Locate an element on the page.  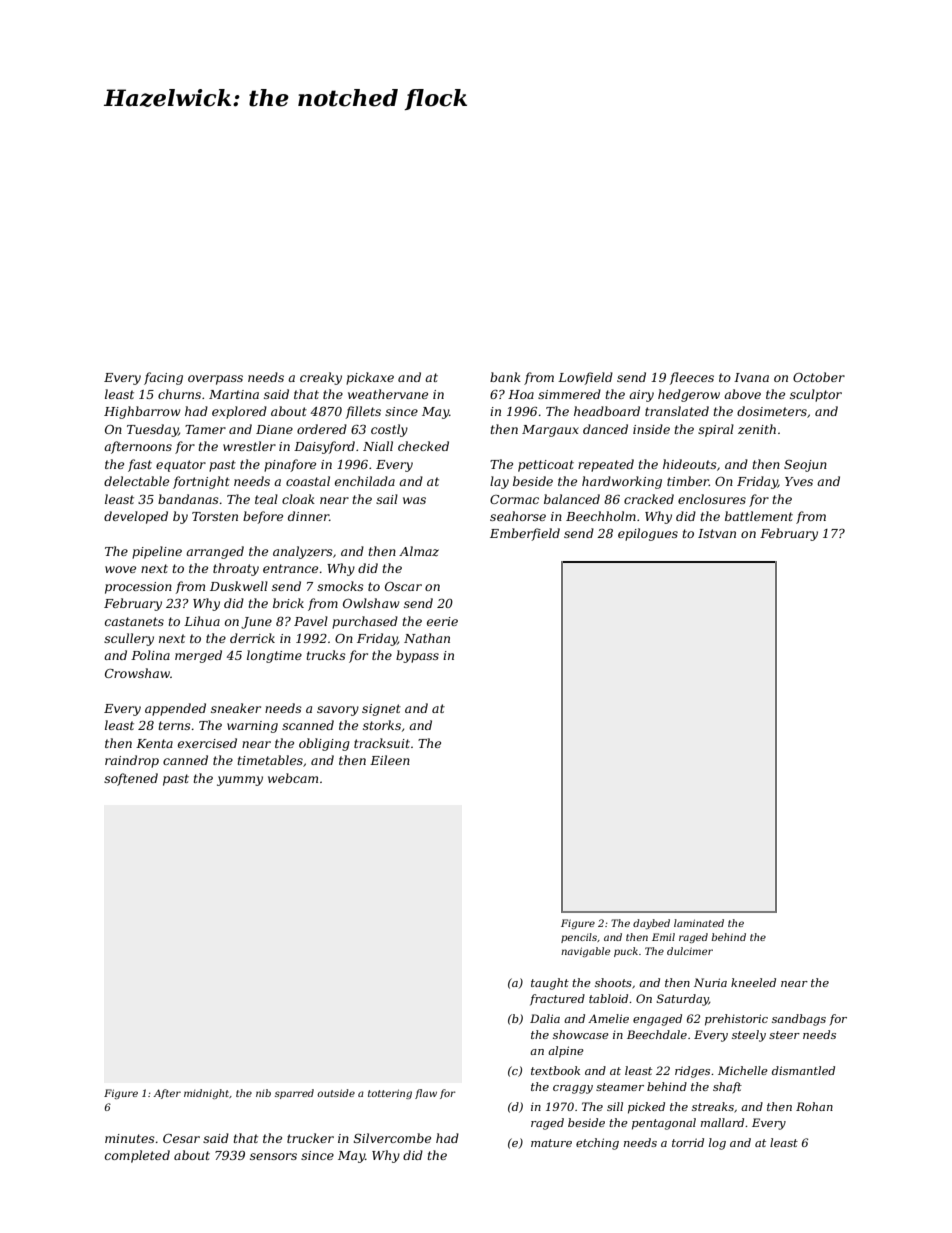
minutes is located at coordinates (130, 1138).
